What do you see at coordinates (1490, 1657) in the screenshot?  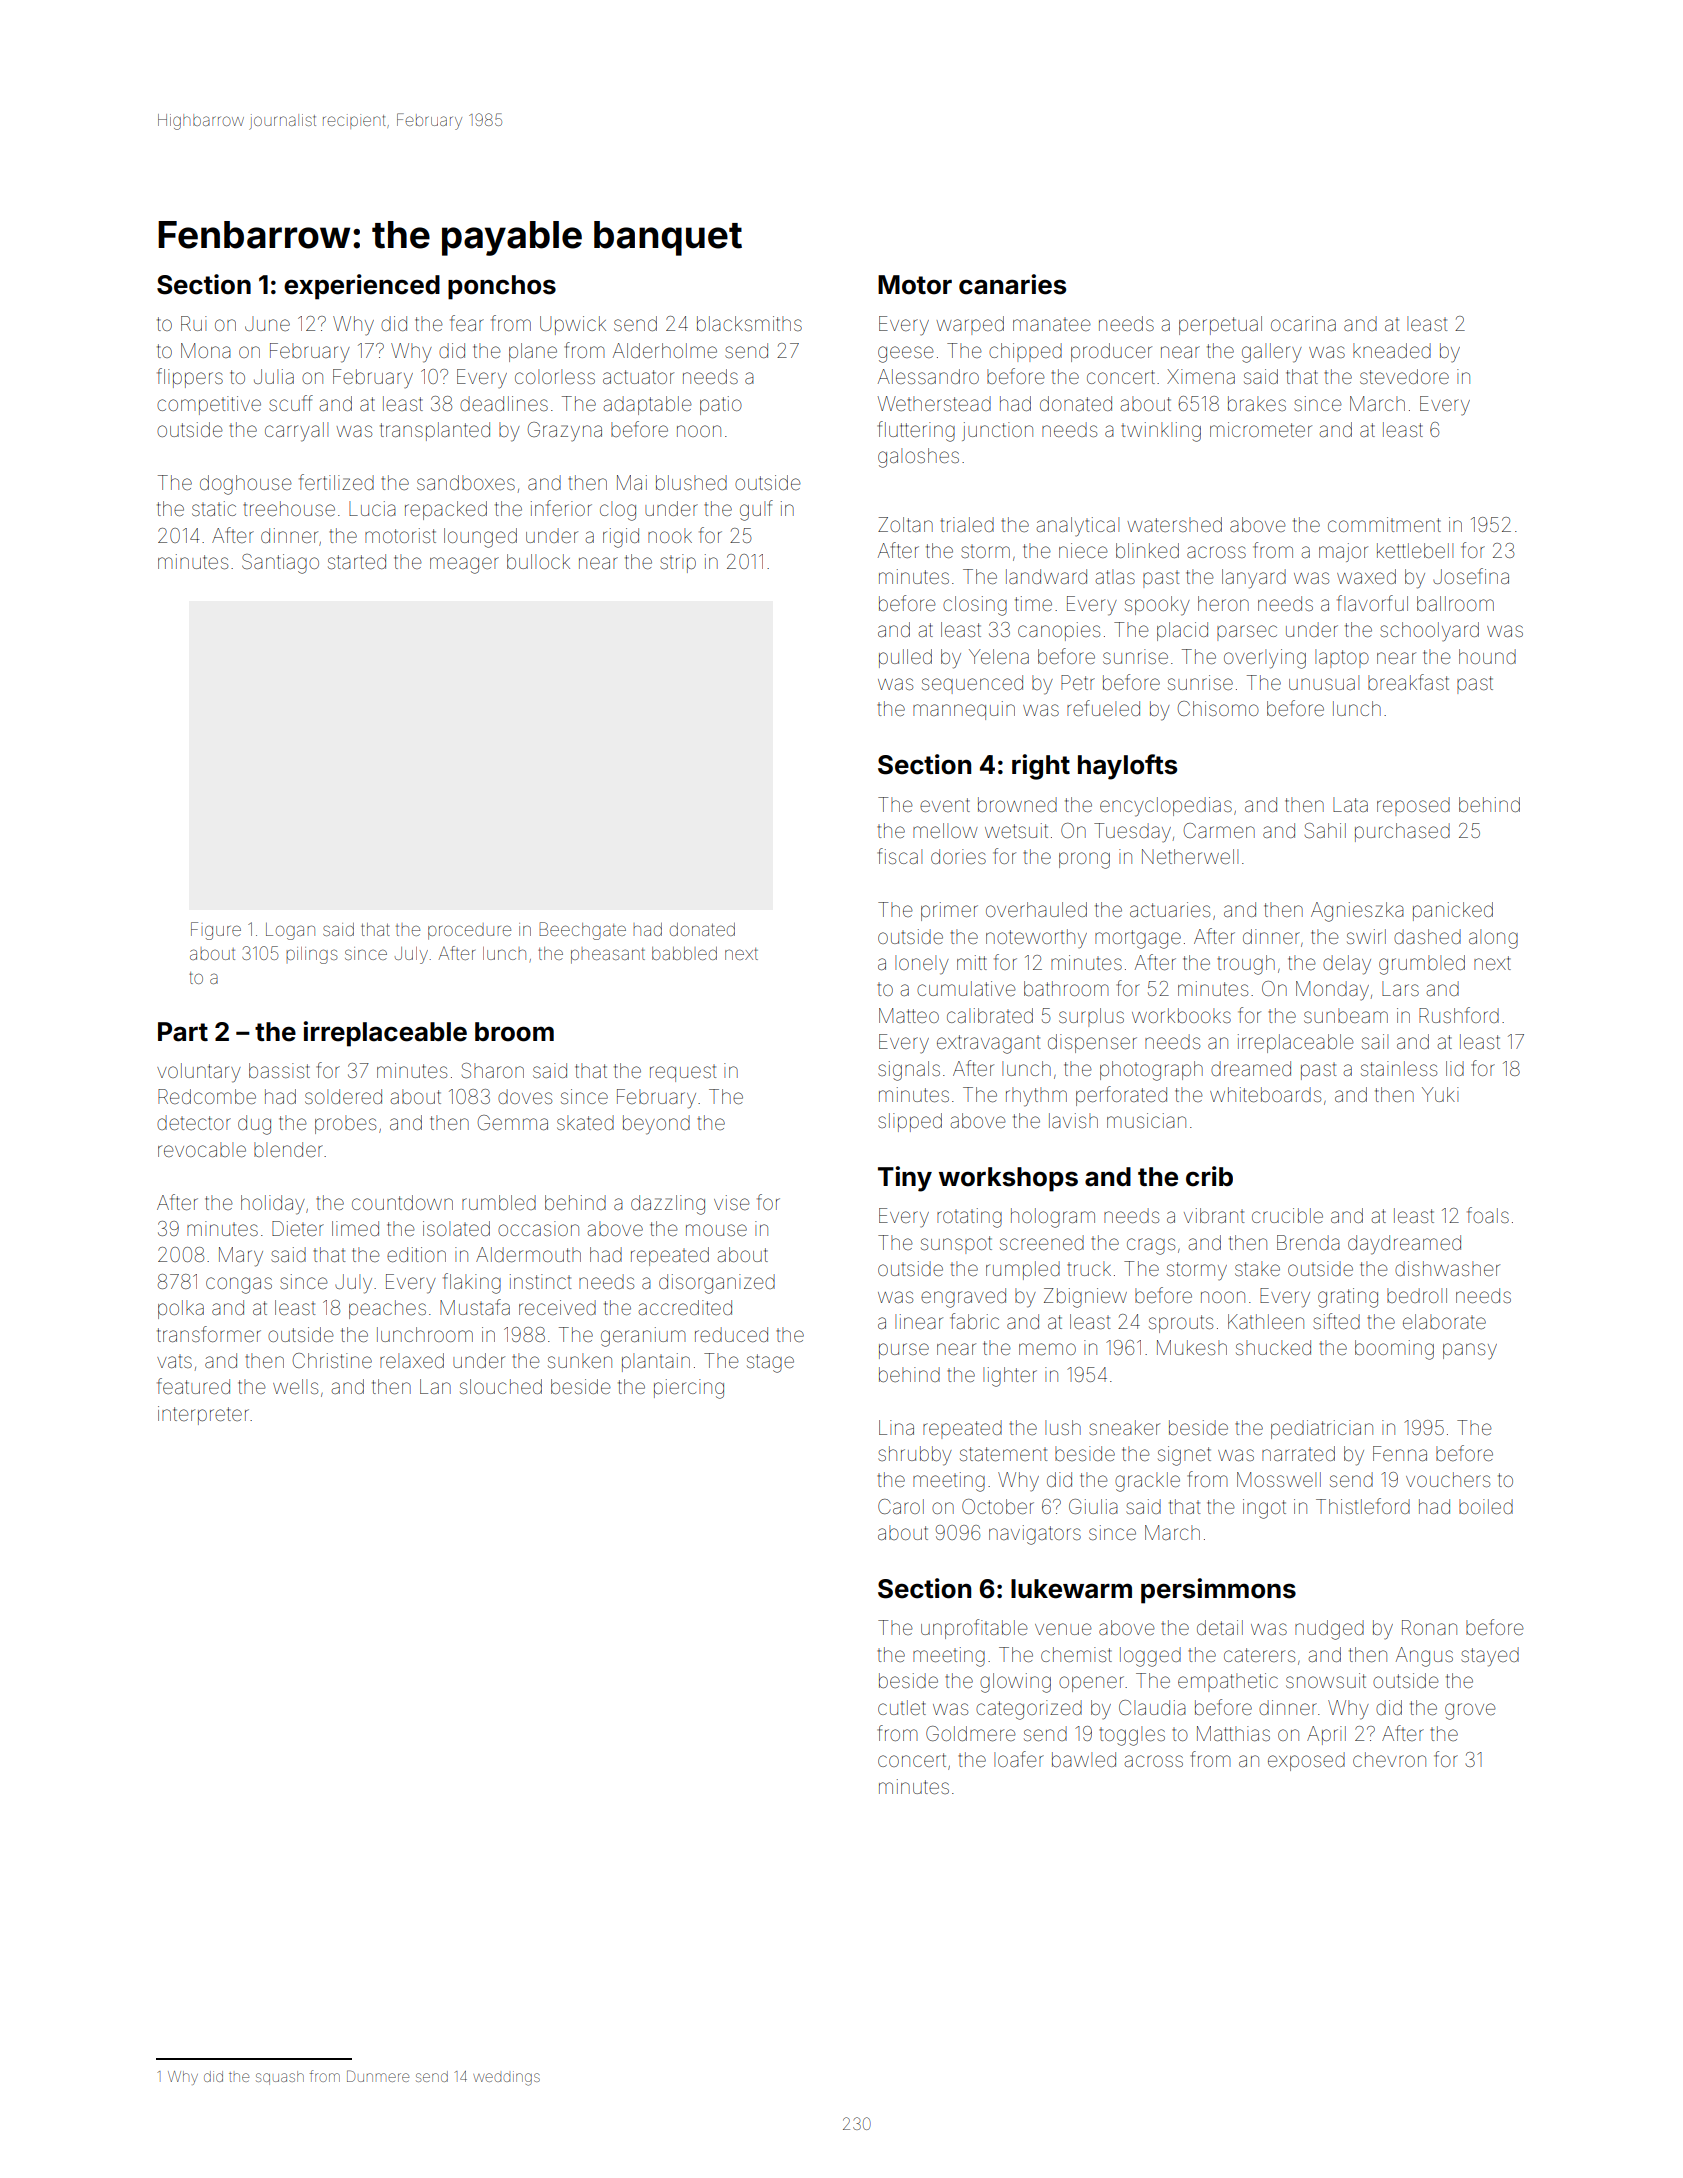 I see `stayed` at bounding box center [1490, 1657].
